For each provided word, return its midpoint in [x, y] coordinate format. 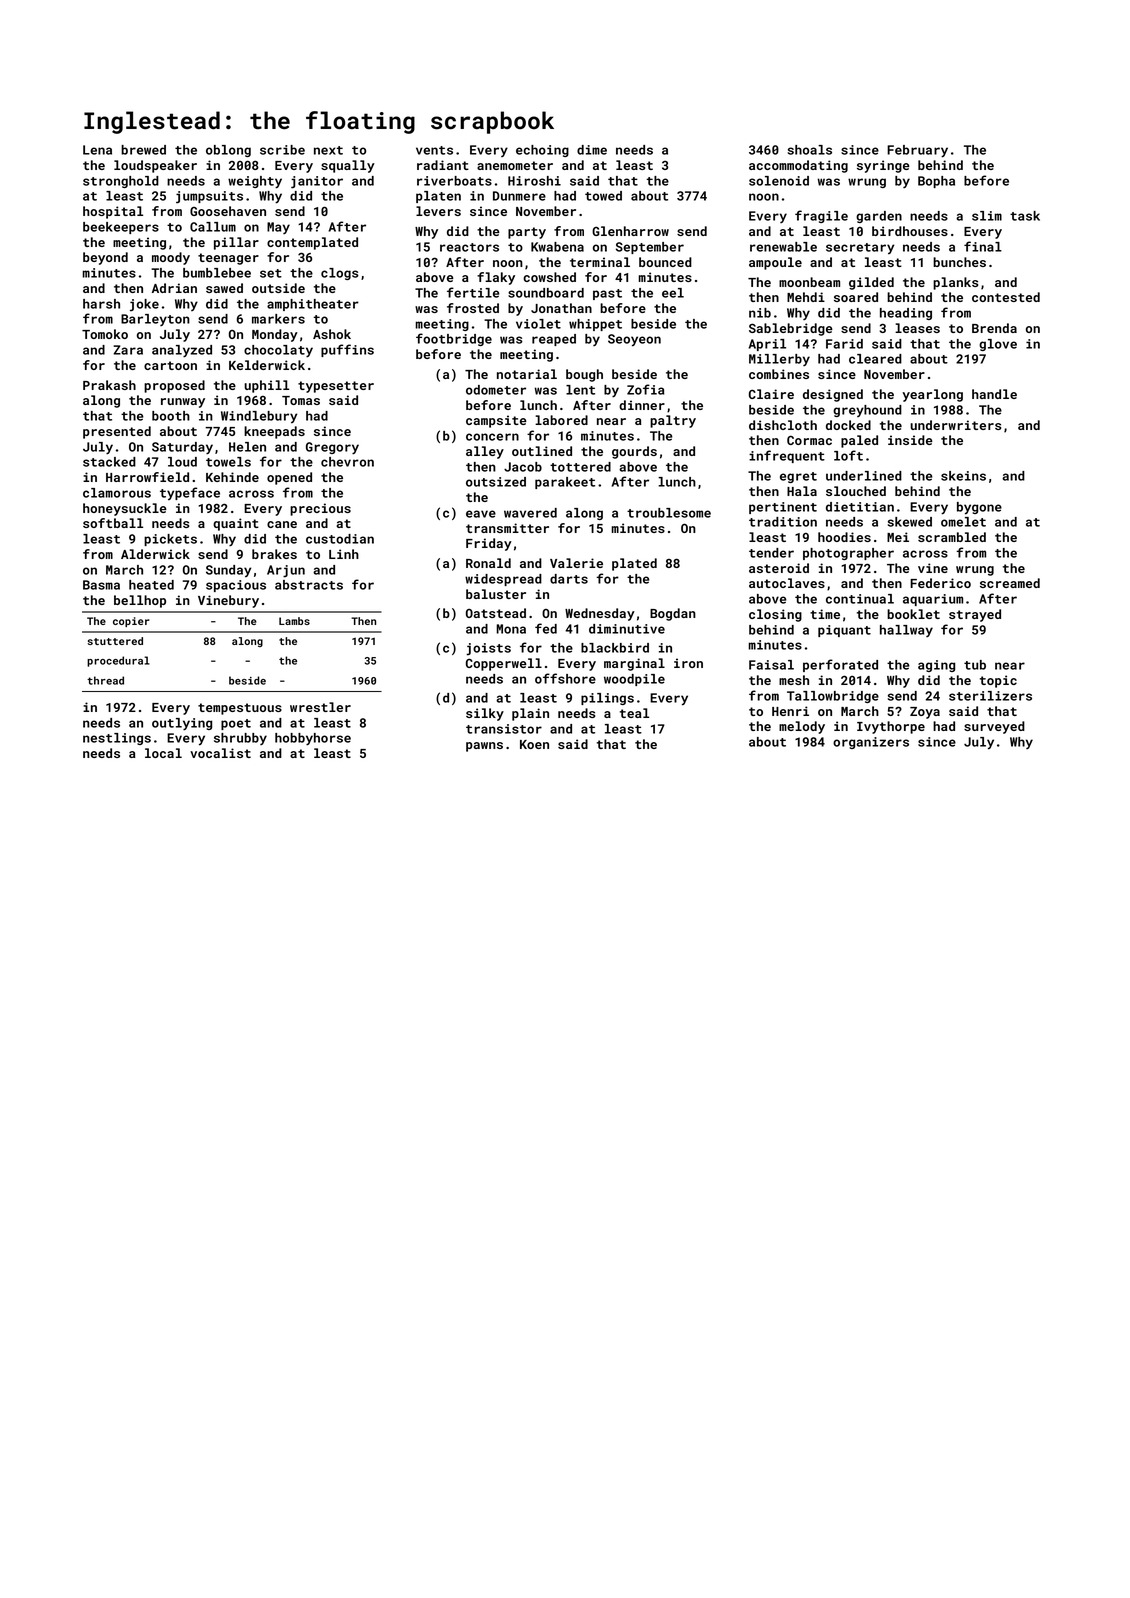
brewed [143, 150]
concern [492, 437]
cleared [875, 359]
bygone [979, 508]
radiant [443, 165]
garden [879, 217]
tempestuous [240, 709]
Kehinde [232, 477]
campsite [496, 421]
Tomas [301, 400]
